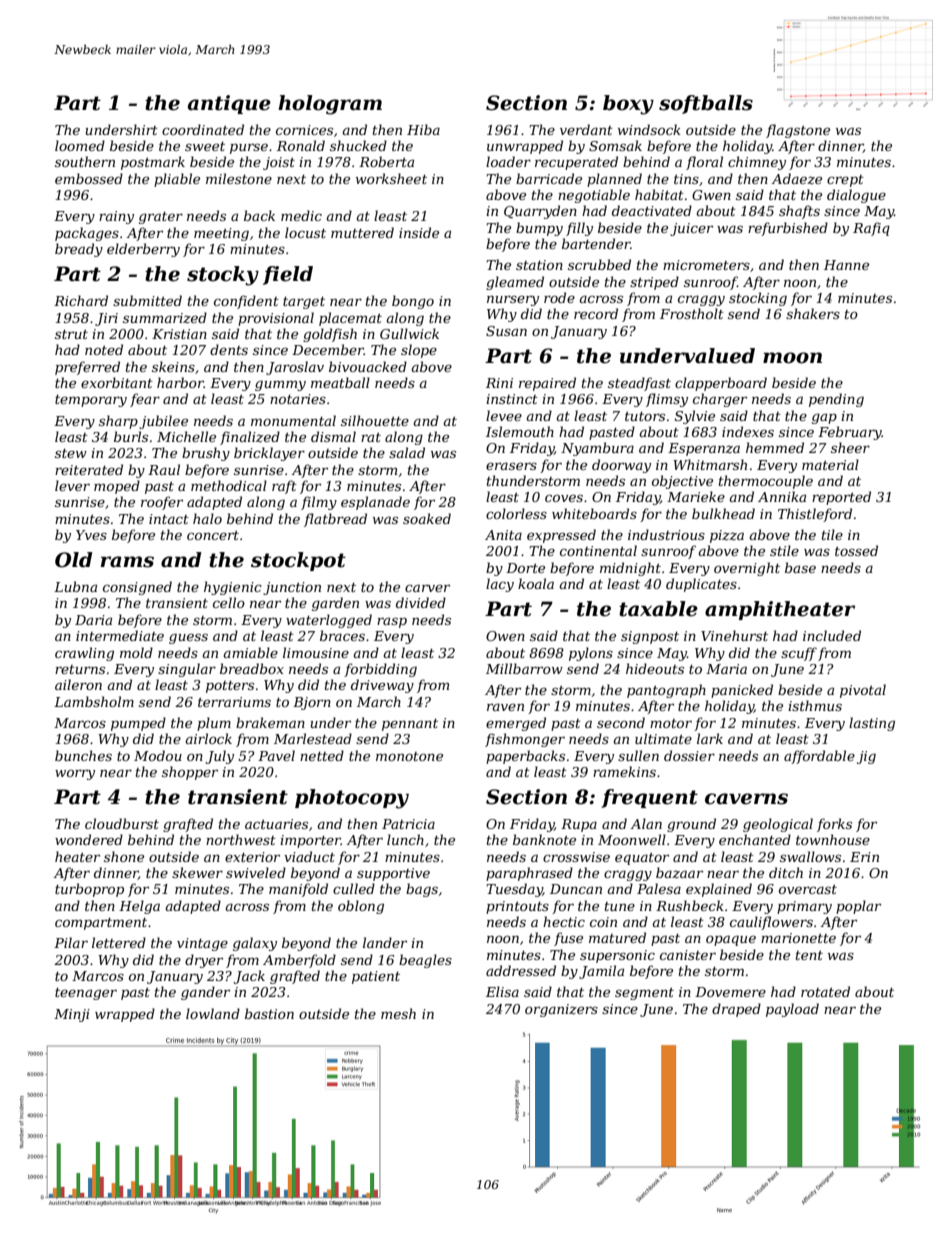 This document has height=1233, width=952. Describe the element at coordinates (706, 104) in the document. I see `softballs` at that location.
